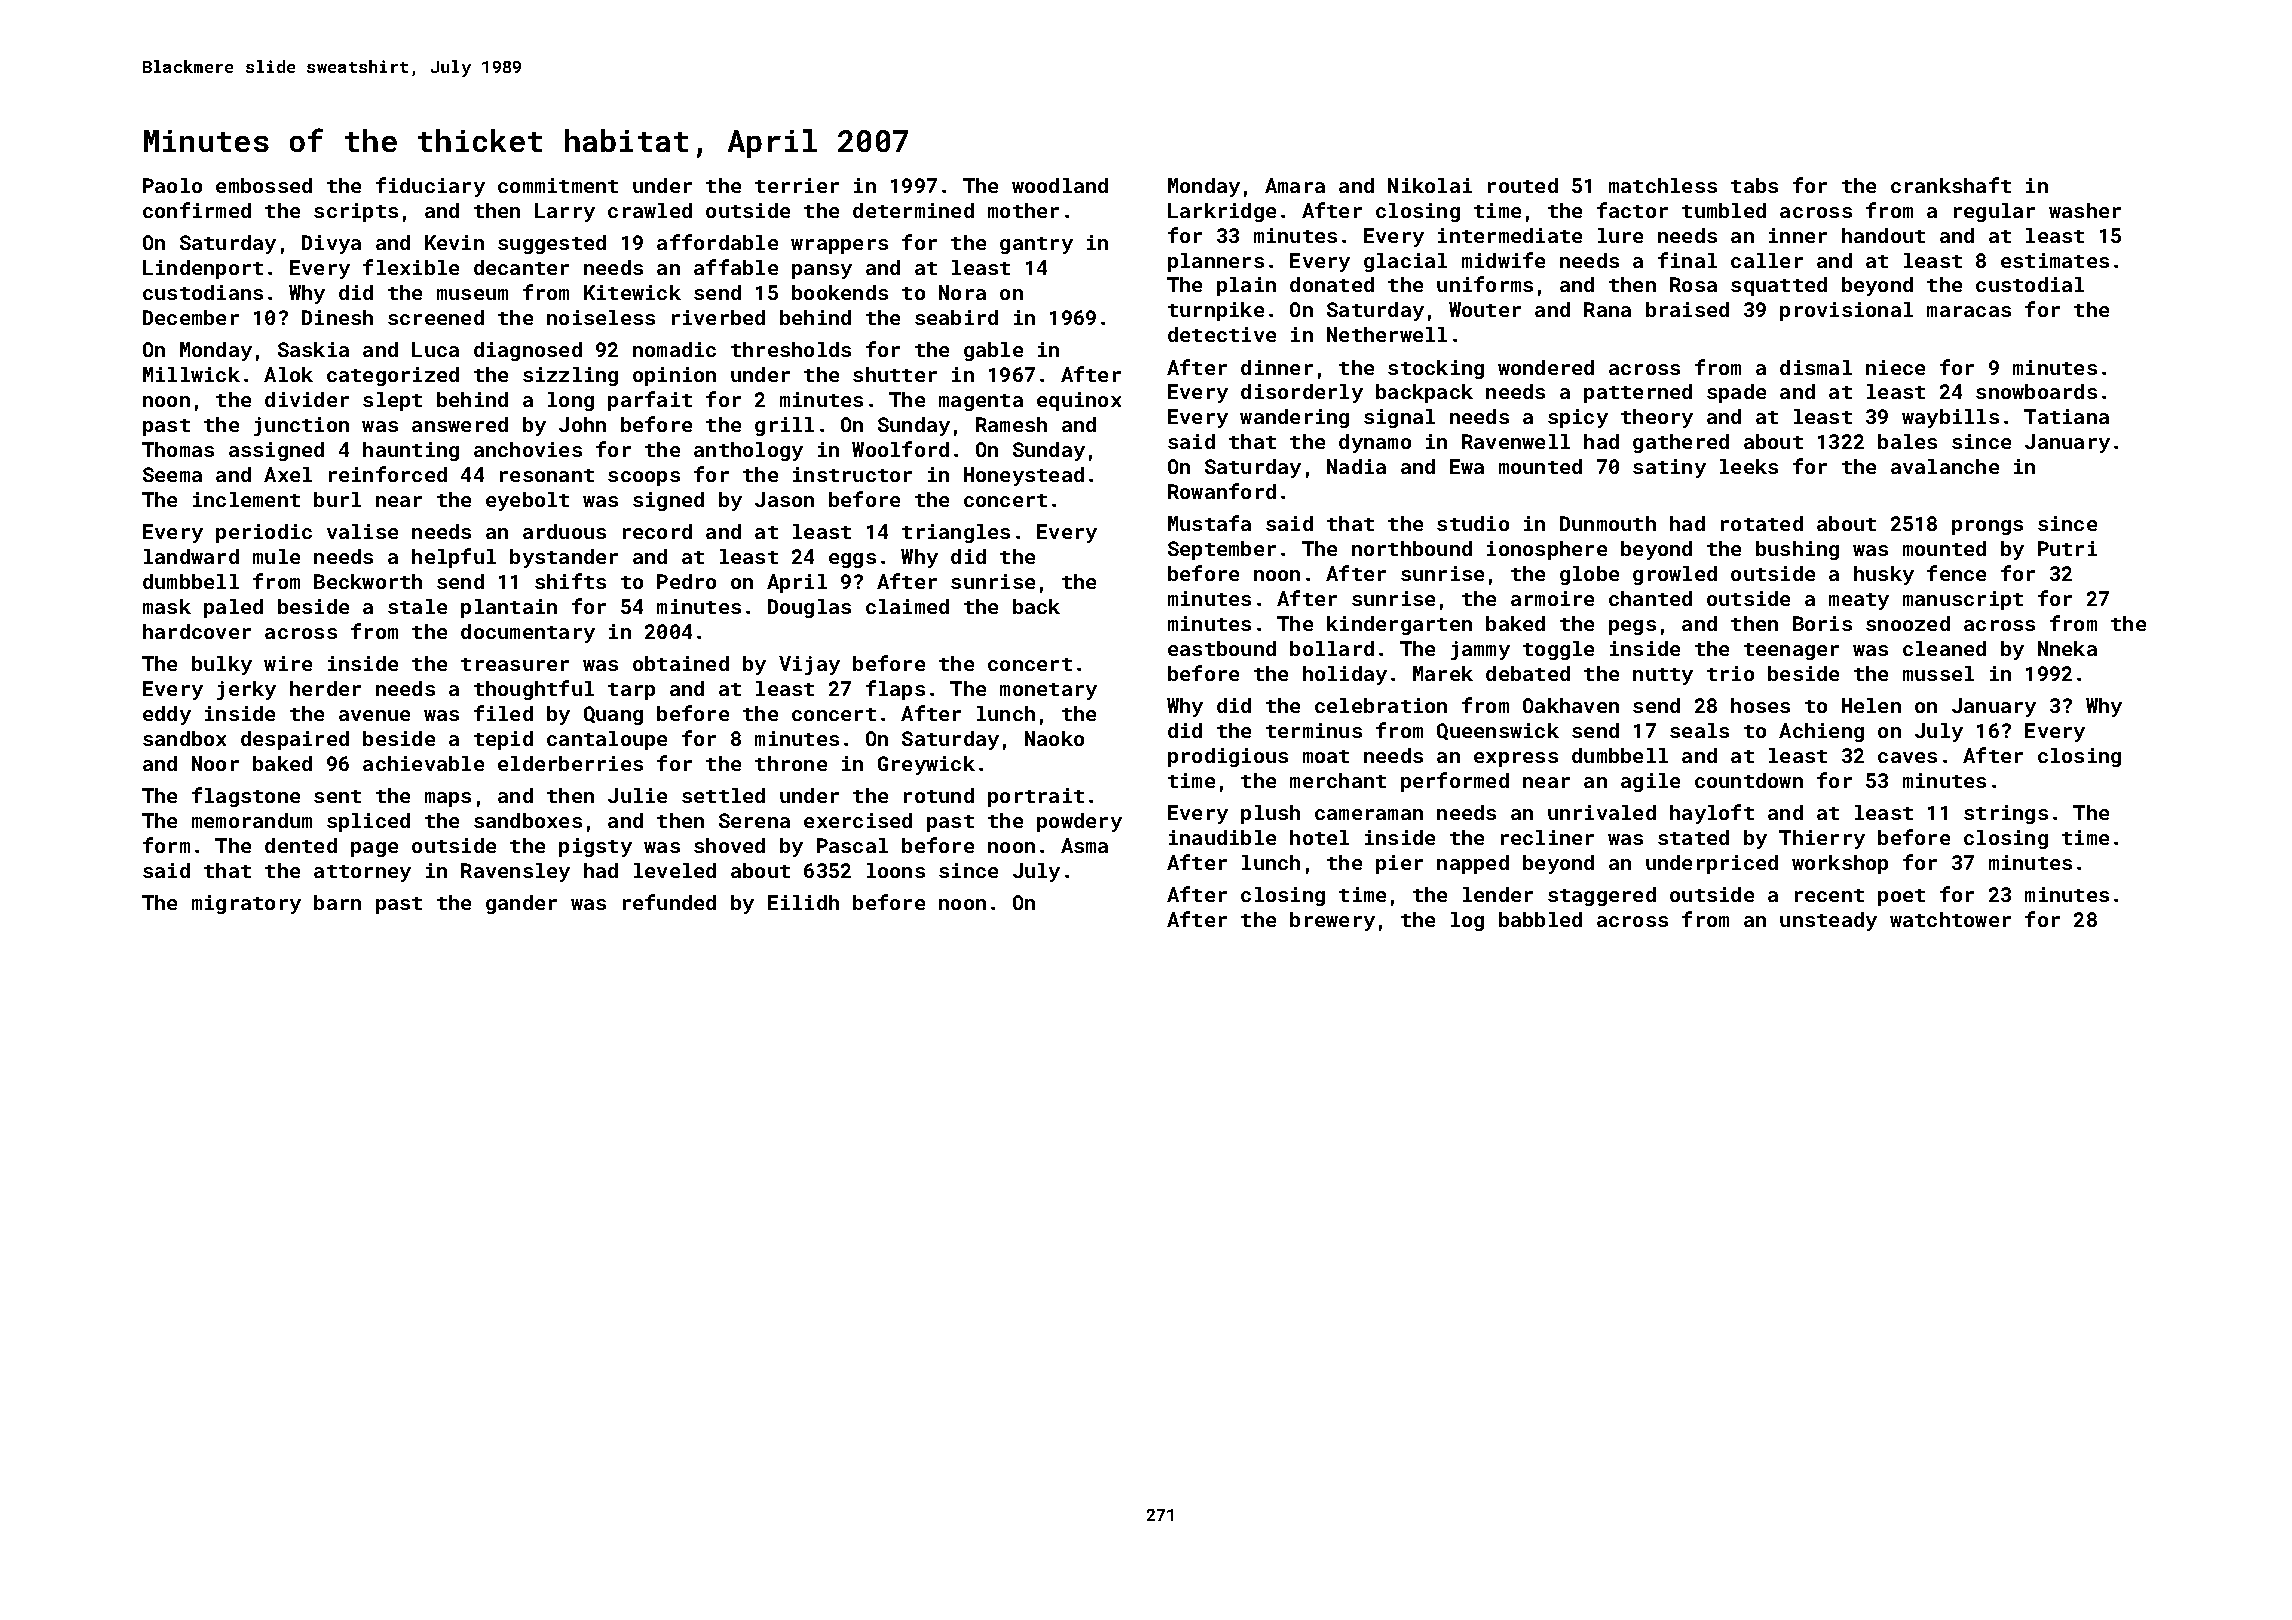  Describe the element at coordinates (558, 185) in the screenshot. I see `commitment` at that location.
